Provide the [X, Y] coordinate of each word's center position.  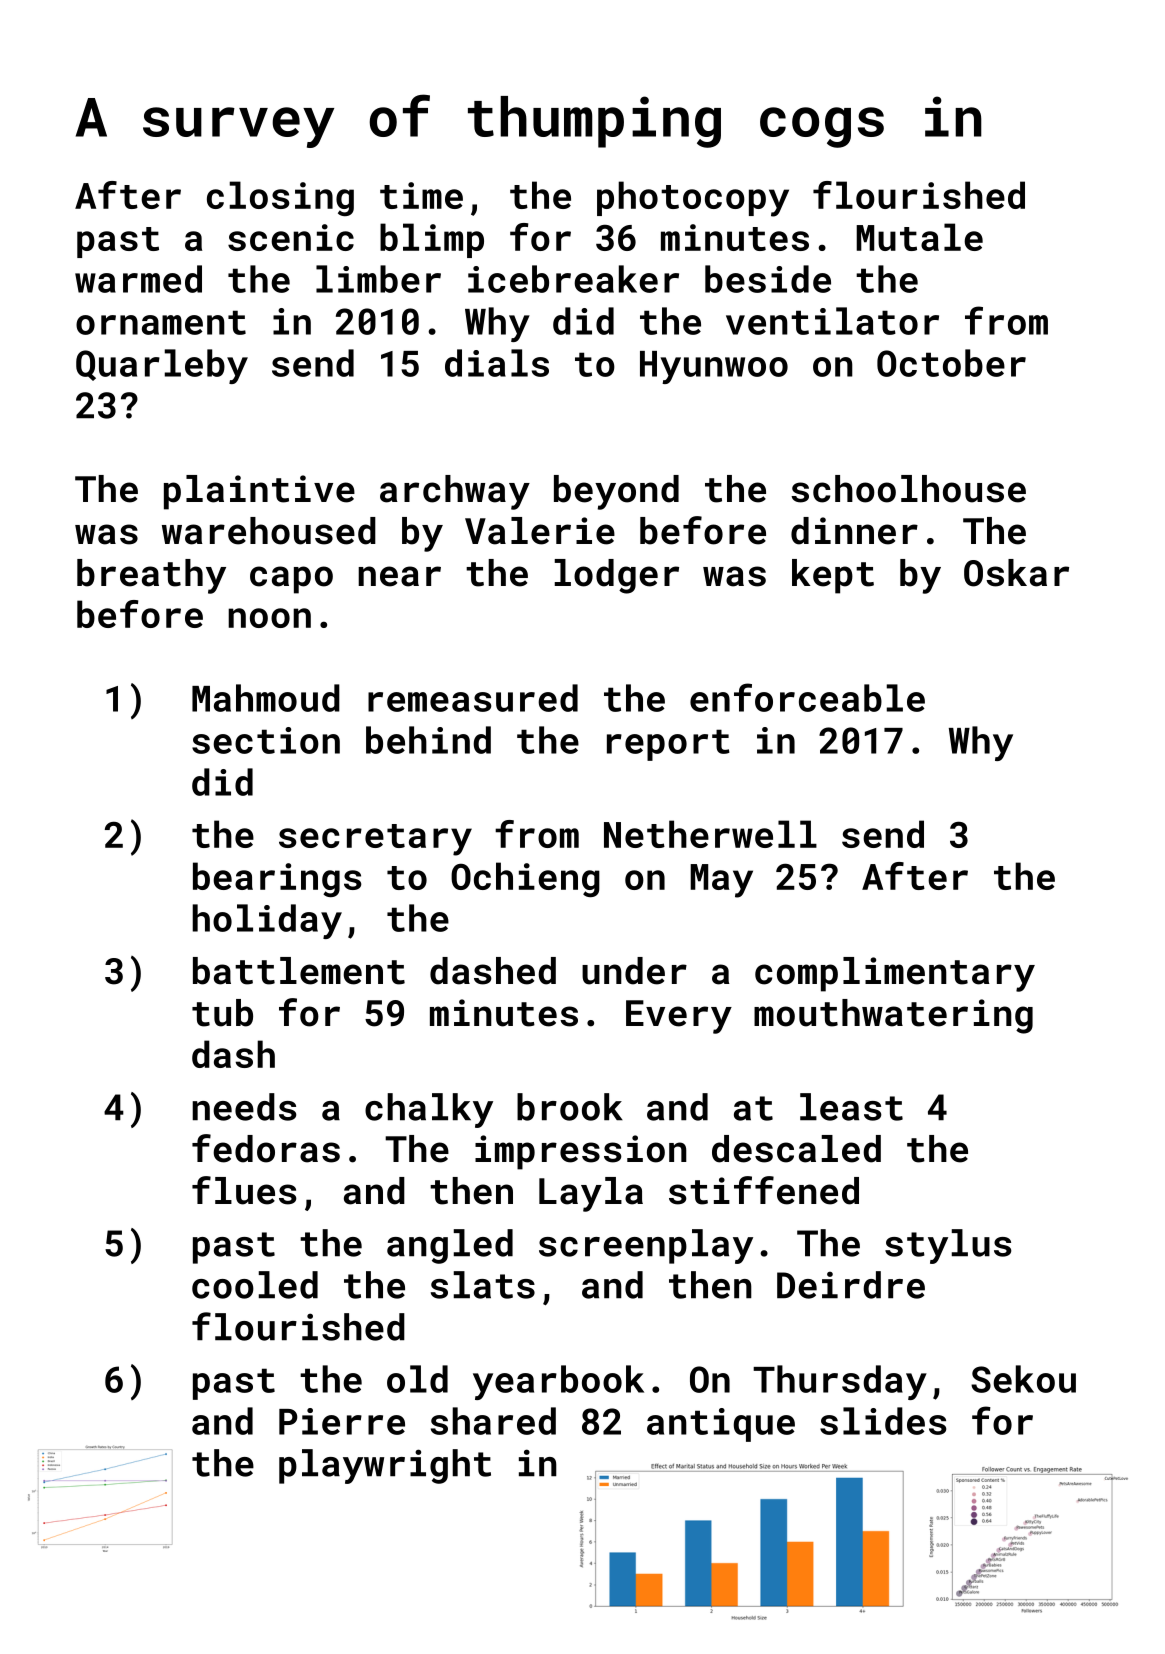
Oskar [1016, 573]
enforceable [807, 697]
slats [483, 1285]
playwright [385, 1466]
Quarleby [162, 366]
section [266, 740]
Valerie [540, 531]
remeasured [473, 698]
